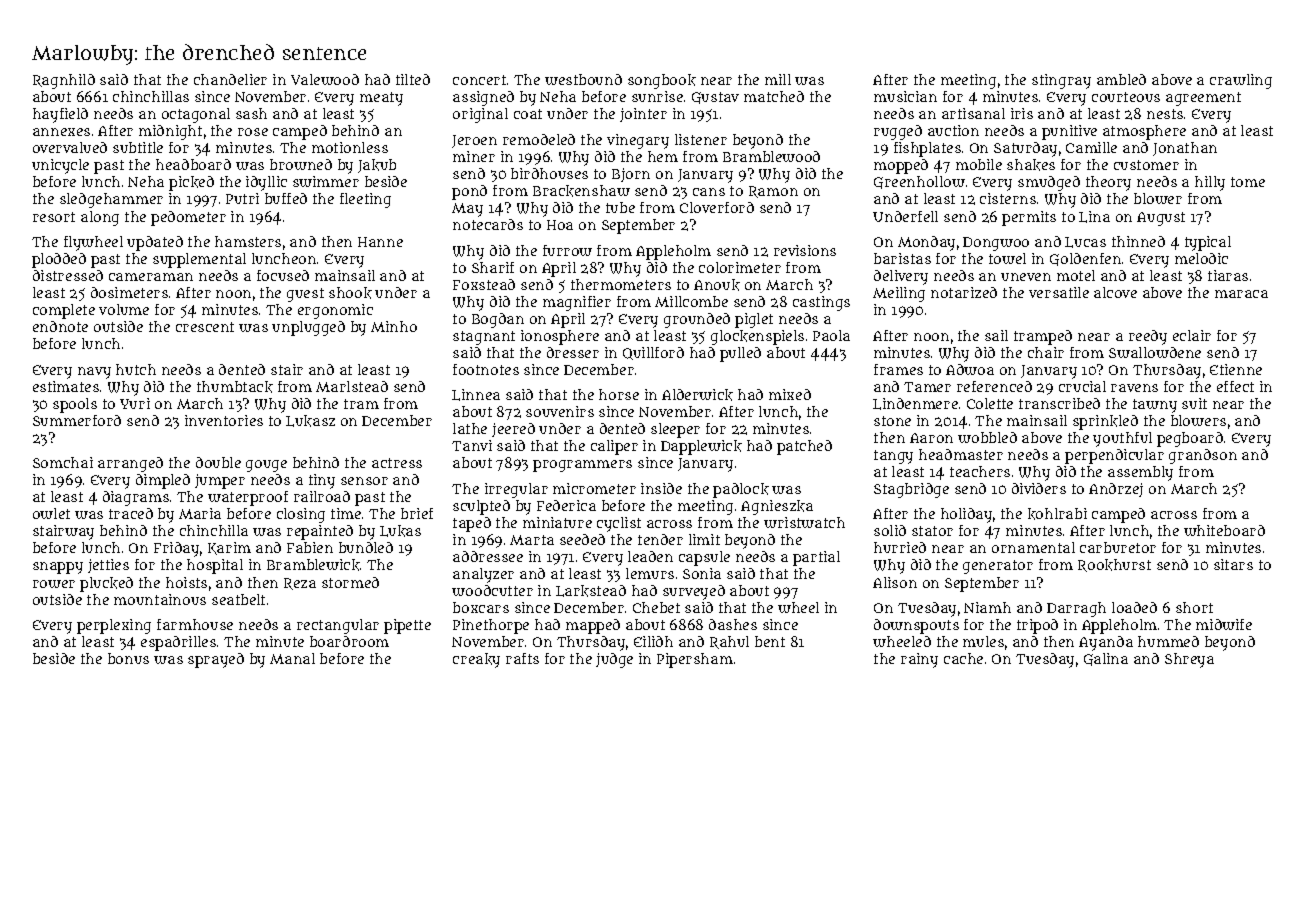  What do you see at coordinates (919, 660) in the screenshot?
I see `rainy` at bounding box center [919, 660].
